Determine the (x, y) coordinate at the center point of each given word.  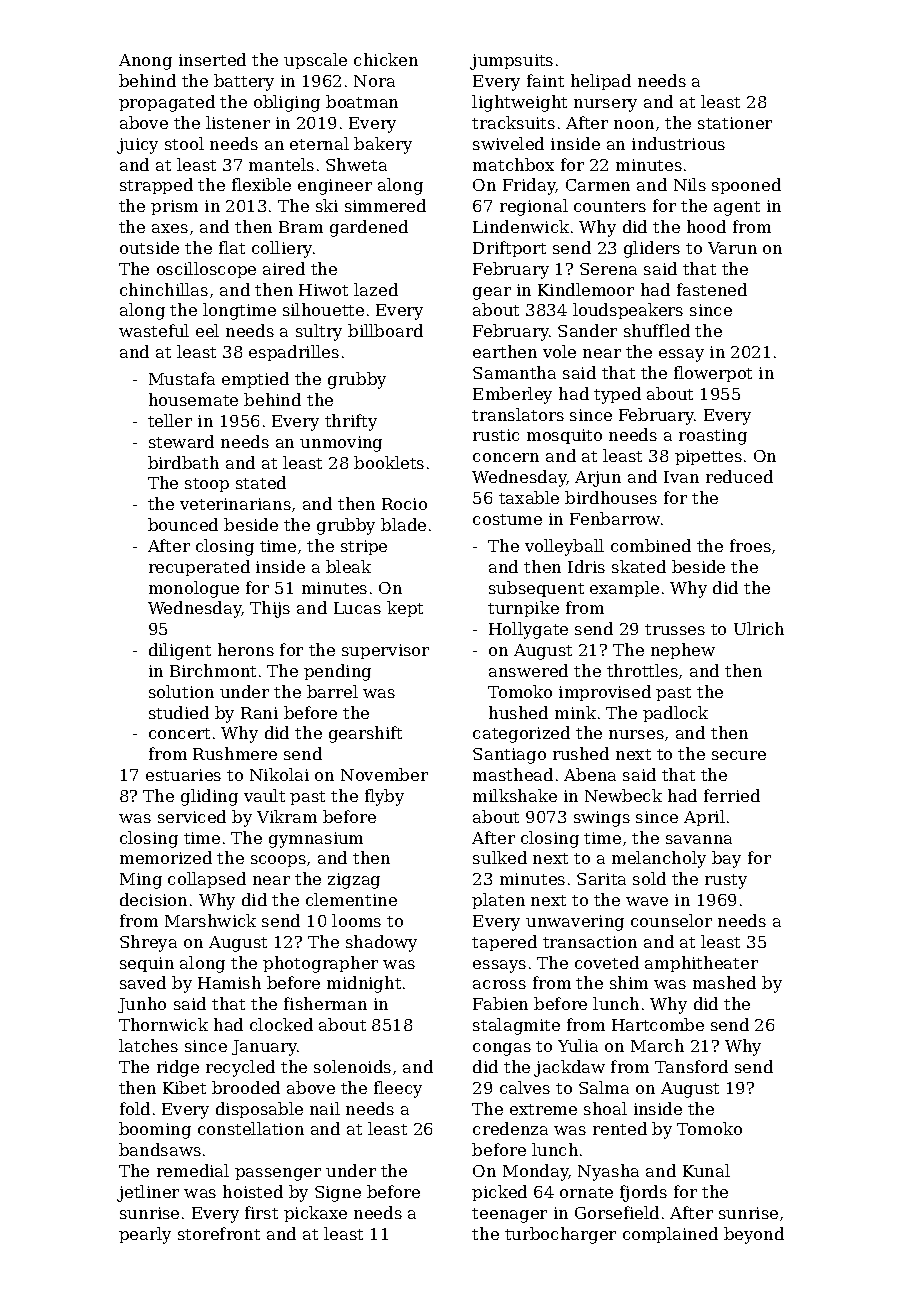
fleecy (398, 1089)
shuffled (657, 330)
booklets (389, 462)
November (384, 774)
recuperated (199, 568)
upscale (315, 61)
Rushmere (235, 753)
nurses (636, 734)
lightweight (519, 103)
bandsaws (160, 1149)
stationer (735, 123)
